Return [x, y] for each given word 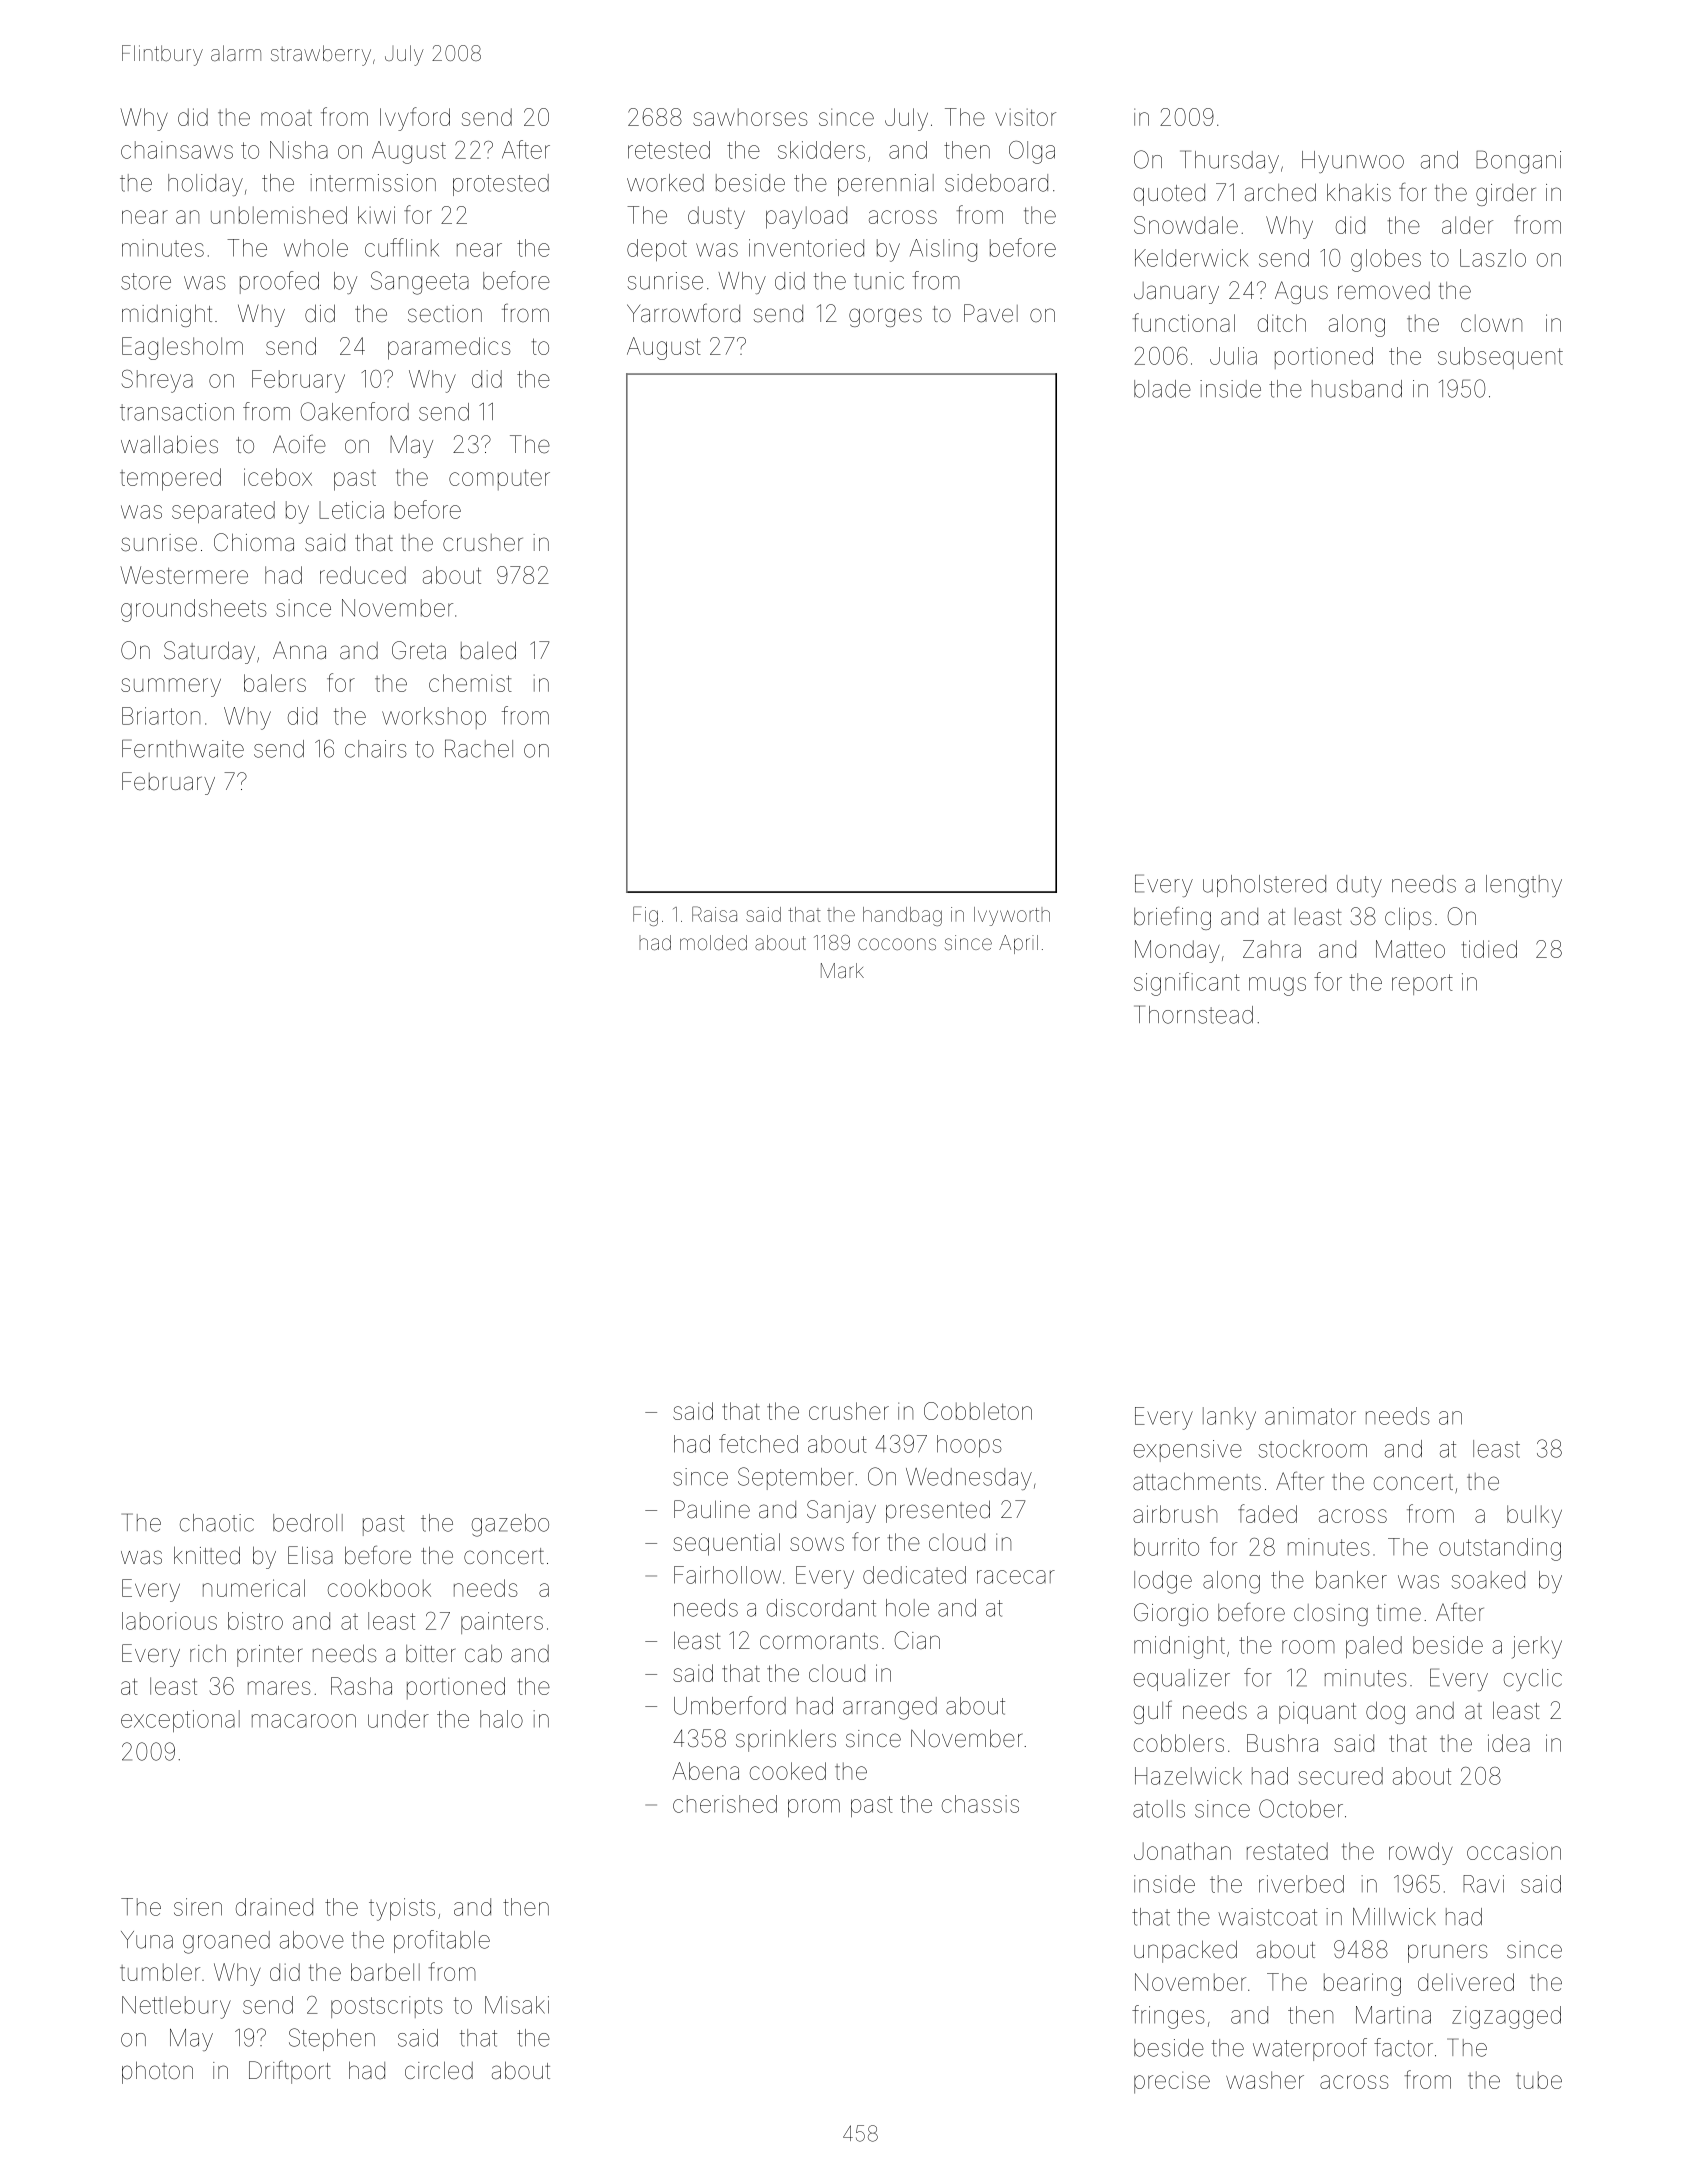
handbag [902, 916]
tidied [1489, 949]
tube [1539, 2080]
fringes [1168, 2017]
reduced [363, 575]
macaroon [304, 1721]
